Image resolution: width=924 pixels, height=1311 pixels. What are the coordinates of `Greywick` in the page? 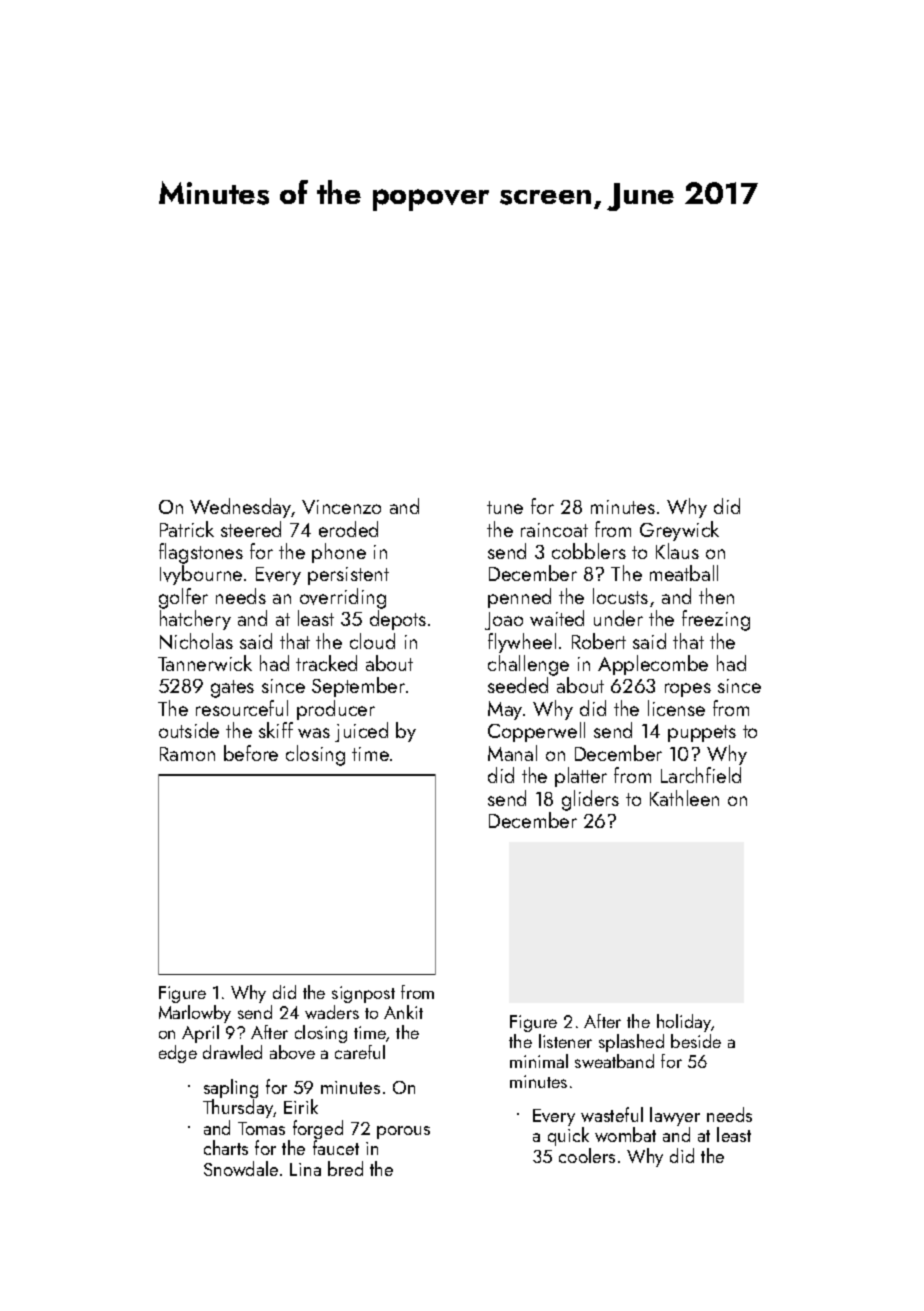 It's located at (679, 531).
